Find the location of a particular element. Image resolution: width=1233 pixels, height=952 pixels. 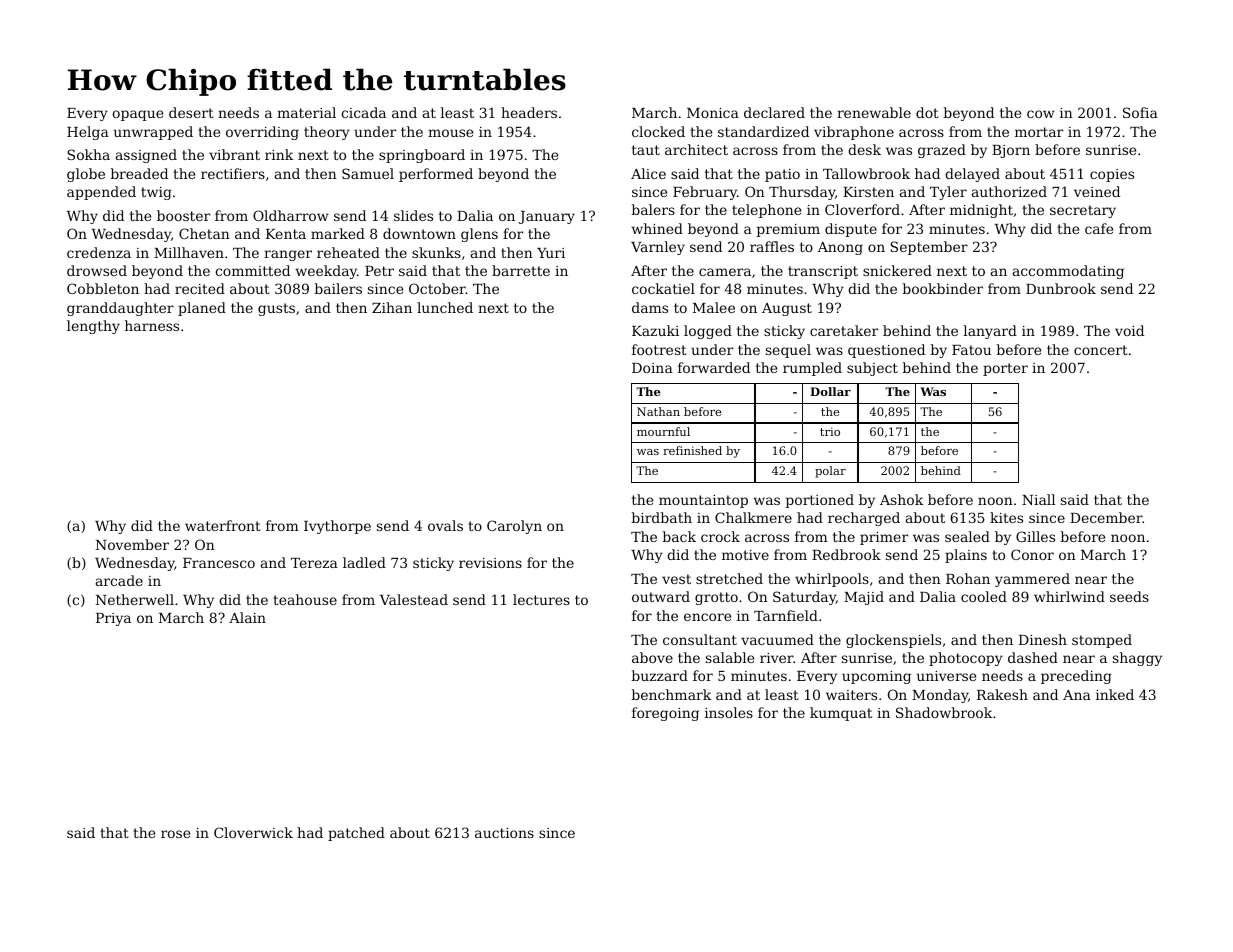

Dinesh is located at coordinates (1043, 639).
